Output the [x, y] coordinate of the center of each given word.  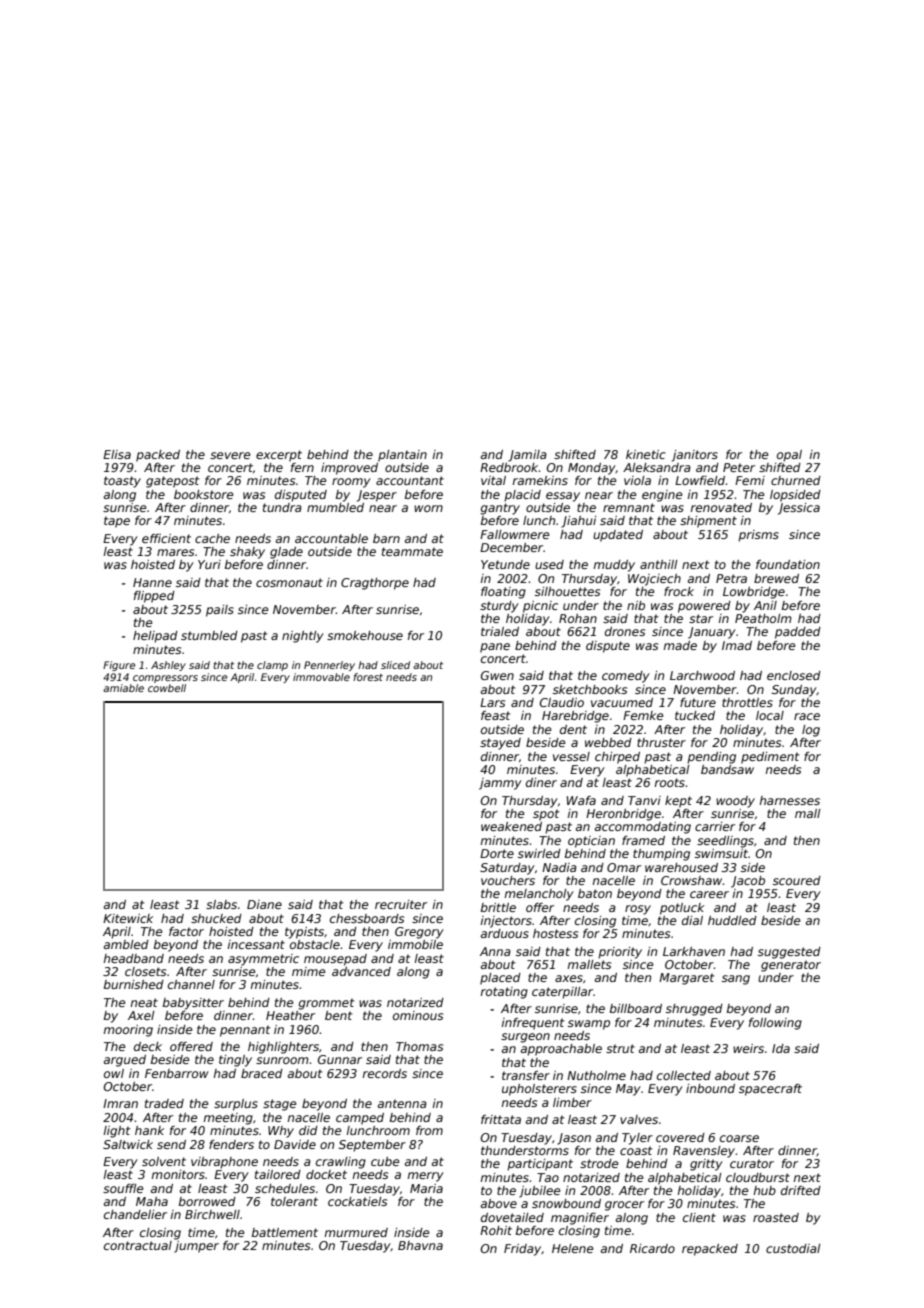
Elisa [117, 454]
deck [148, 1046]
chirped [617, 758]
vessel [571, 756]
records [385, 1073]
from [429, 1130]
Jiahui [578, 522]
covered [680, 1137]
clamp [272, 666]
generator [791, 966]
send [171, 1144]
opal [789, 456]
